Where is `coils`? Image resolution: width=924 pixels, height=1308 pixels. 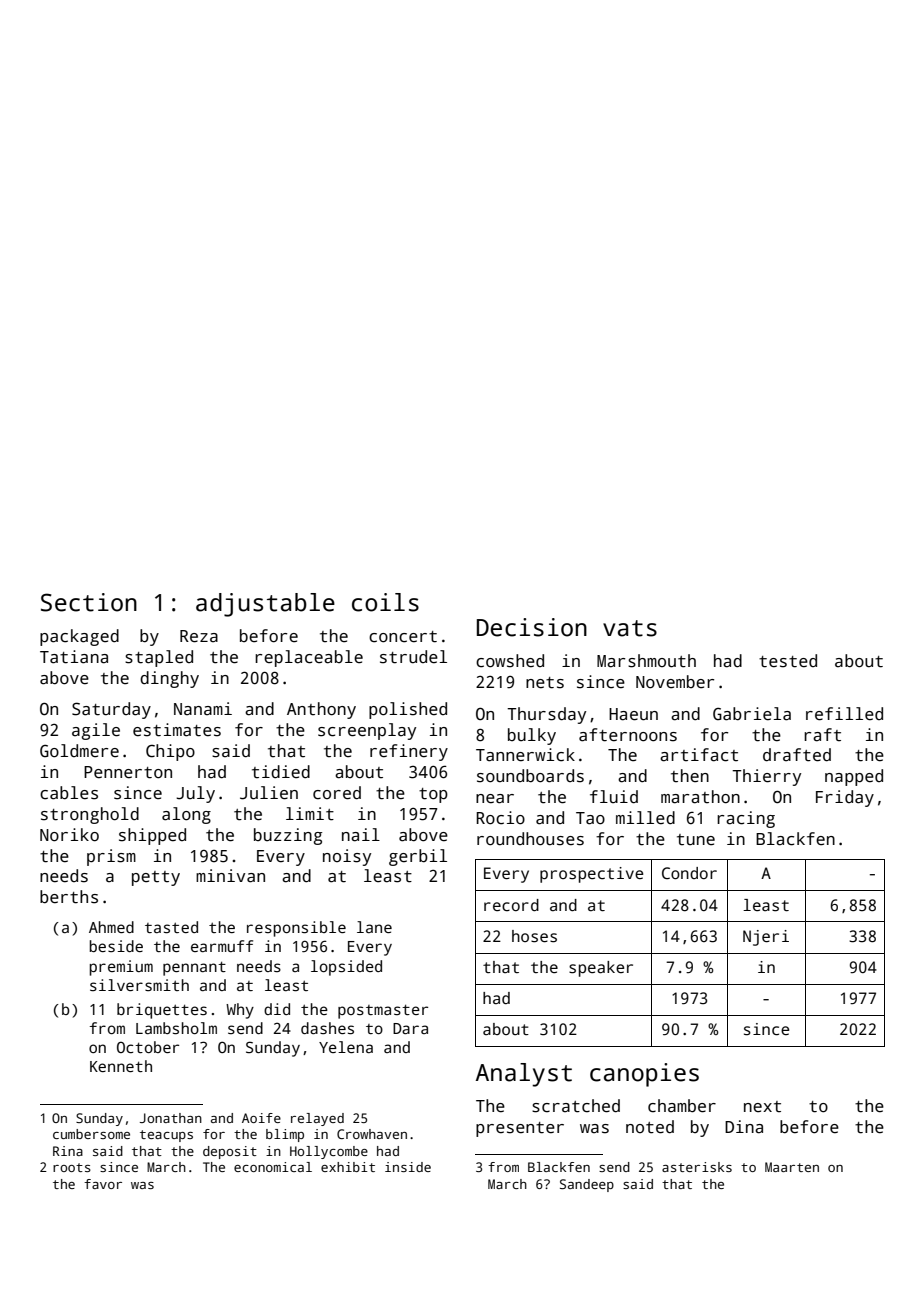
coils is located at coordinates (385, 602).
